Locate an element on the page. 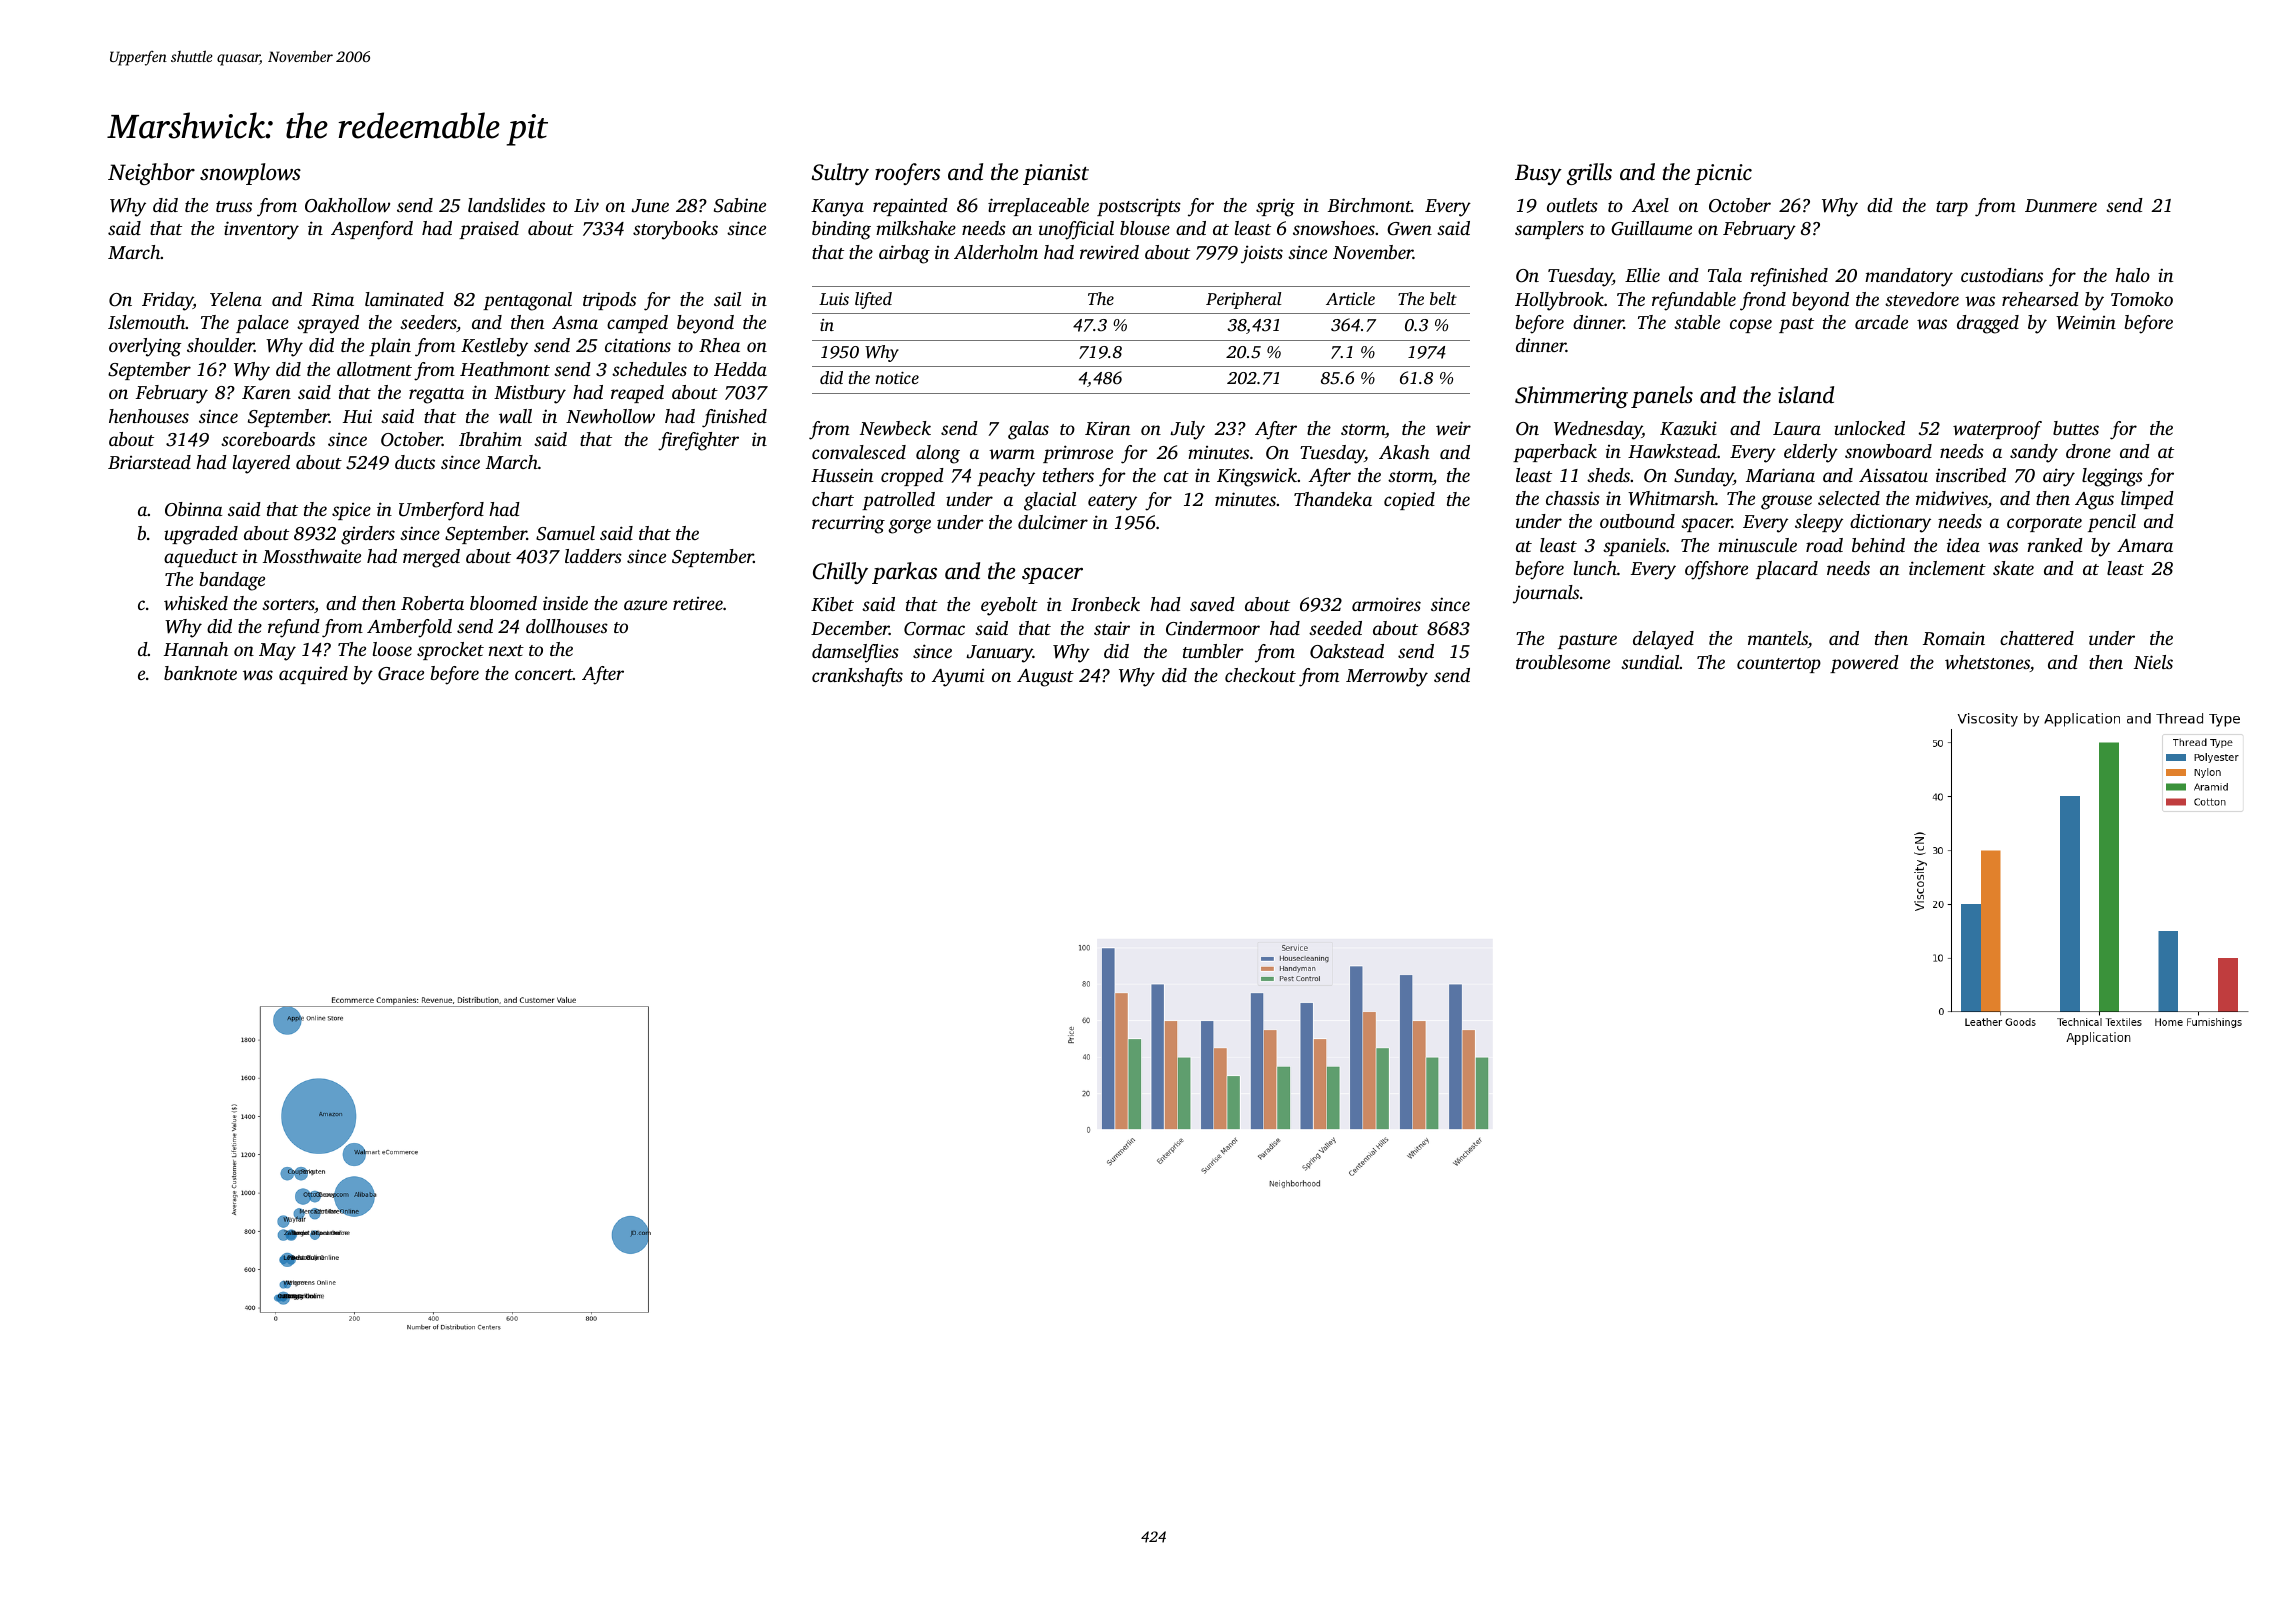 This page has width=2282, height=1614. truss is located at coordinates (234, 206).
